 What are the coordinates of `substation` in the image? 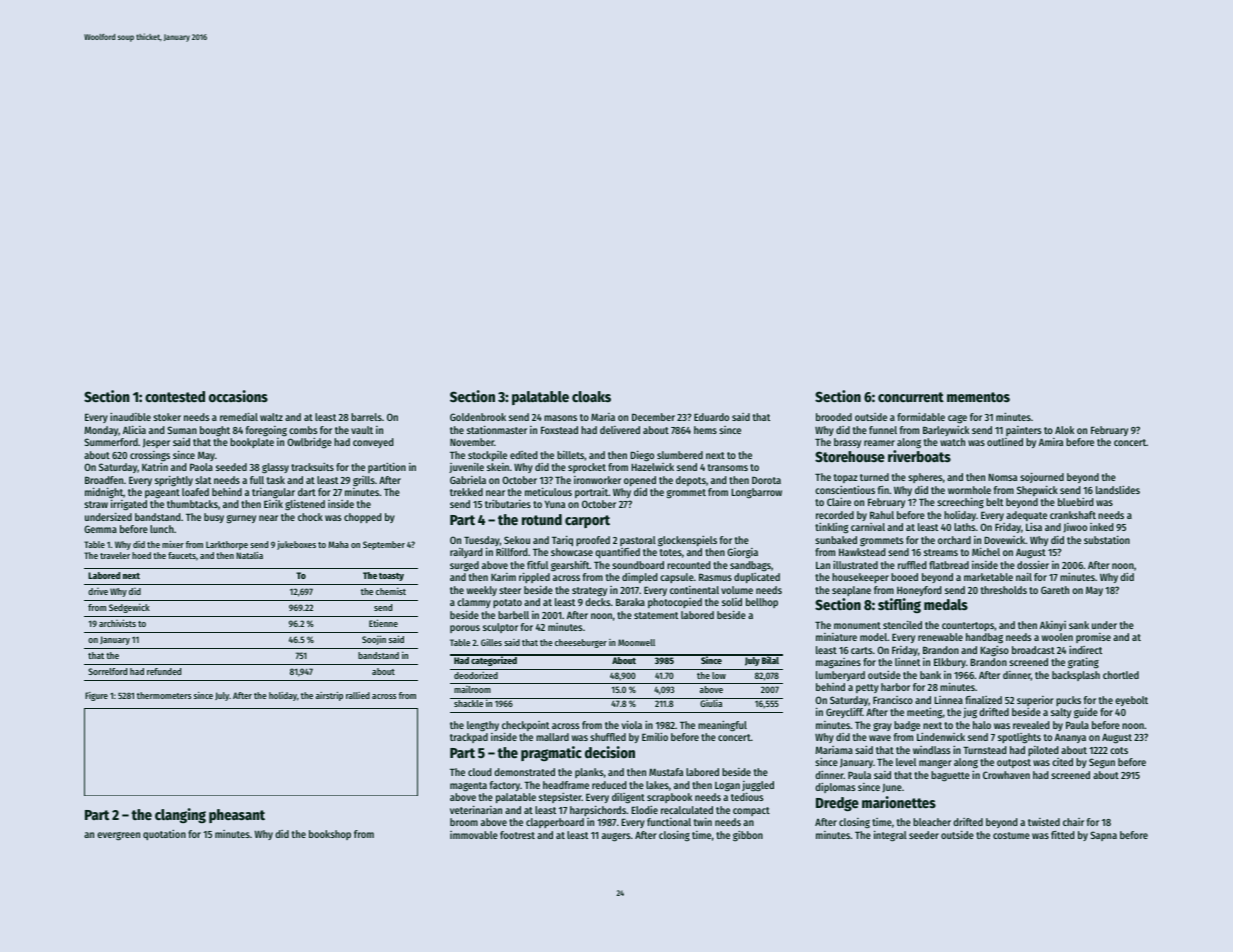 It's located at (1107, 539).
